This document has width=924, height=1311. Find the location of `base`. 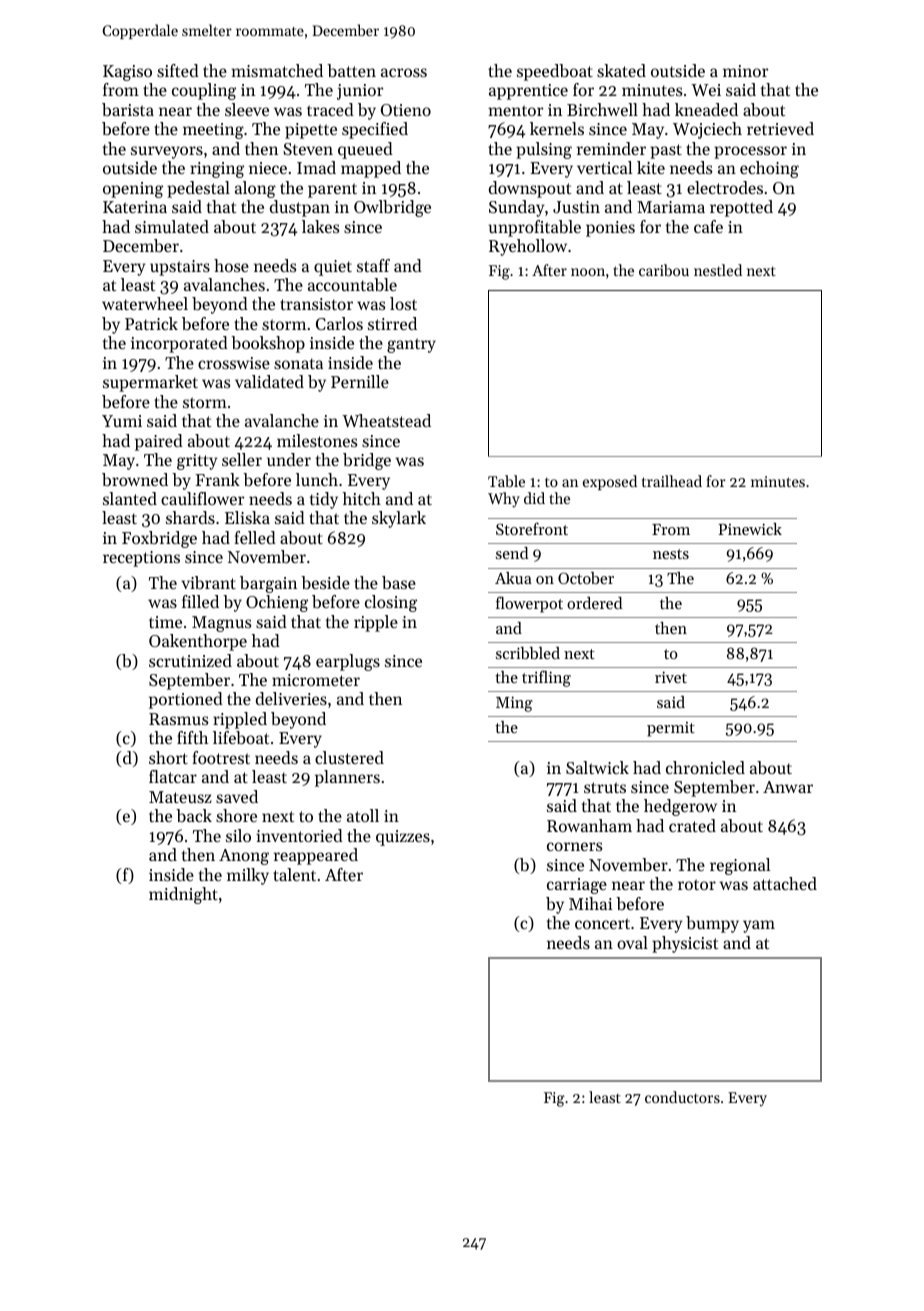

base is located at coordinates (399, 582).
